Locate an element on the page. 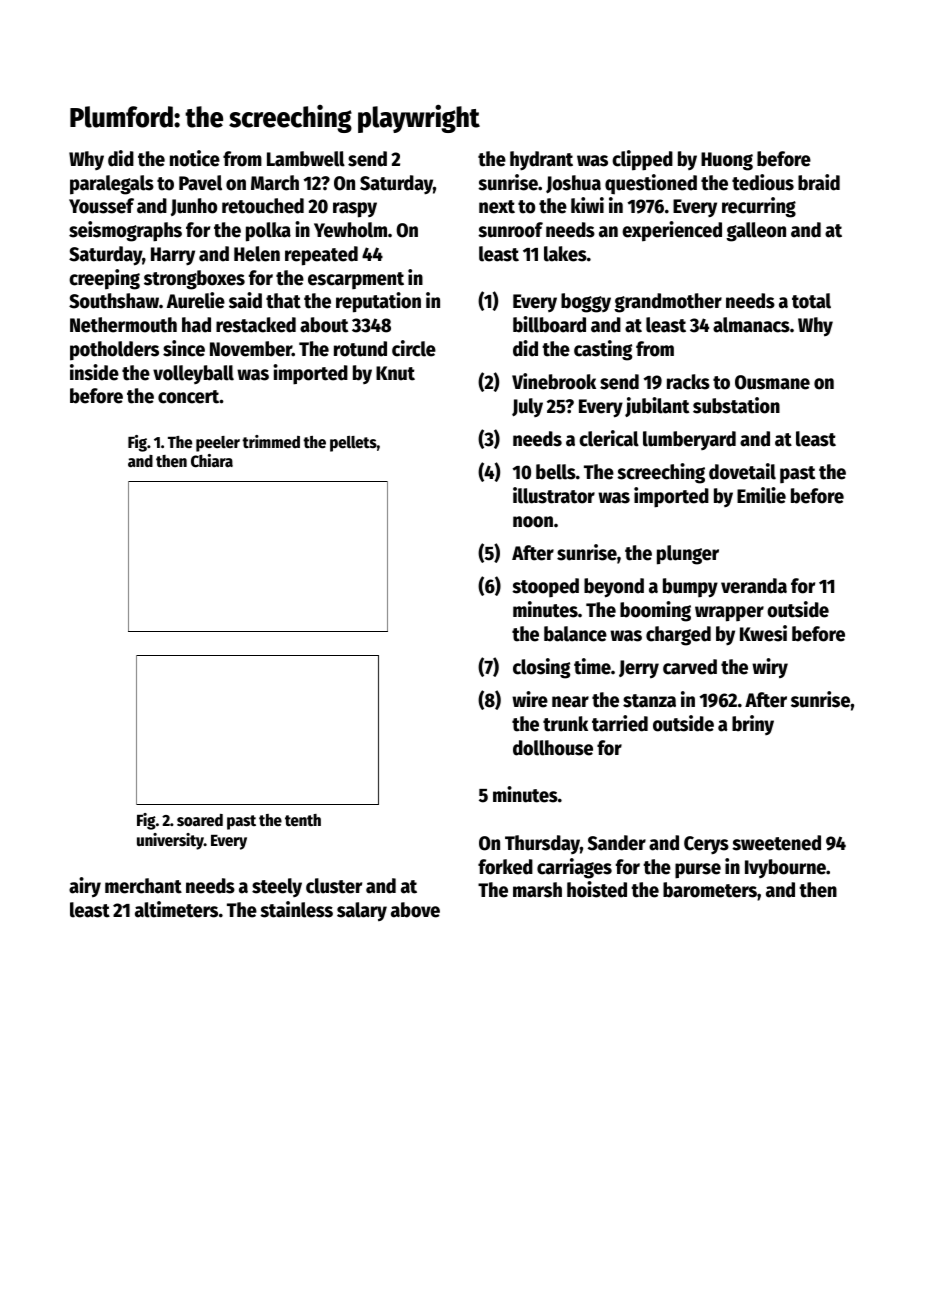  Huong is located at coordinates (727, 161).
